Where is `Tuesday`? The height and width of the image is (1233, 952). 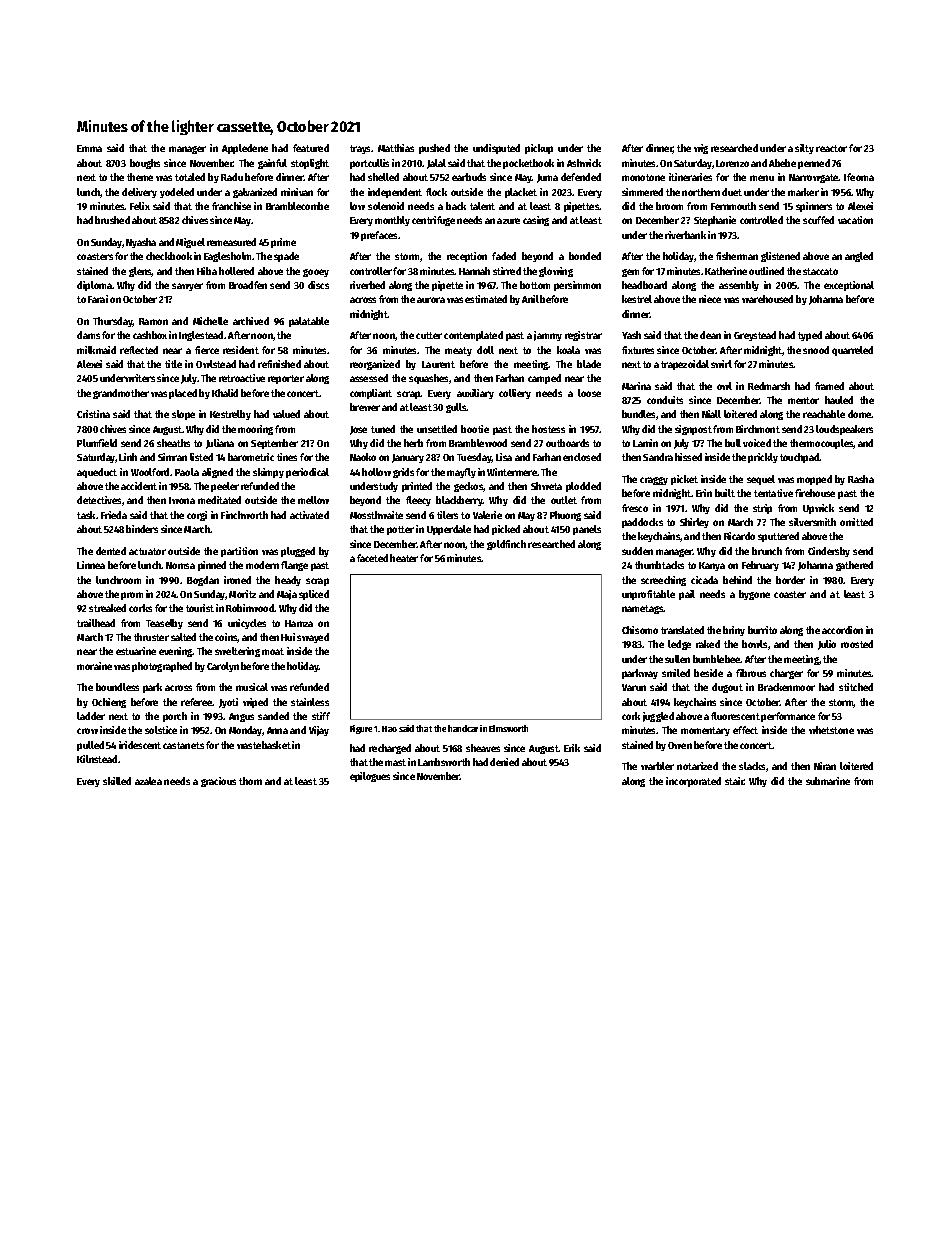 Tuesday is located at coordinates (474, 458).
